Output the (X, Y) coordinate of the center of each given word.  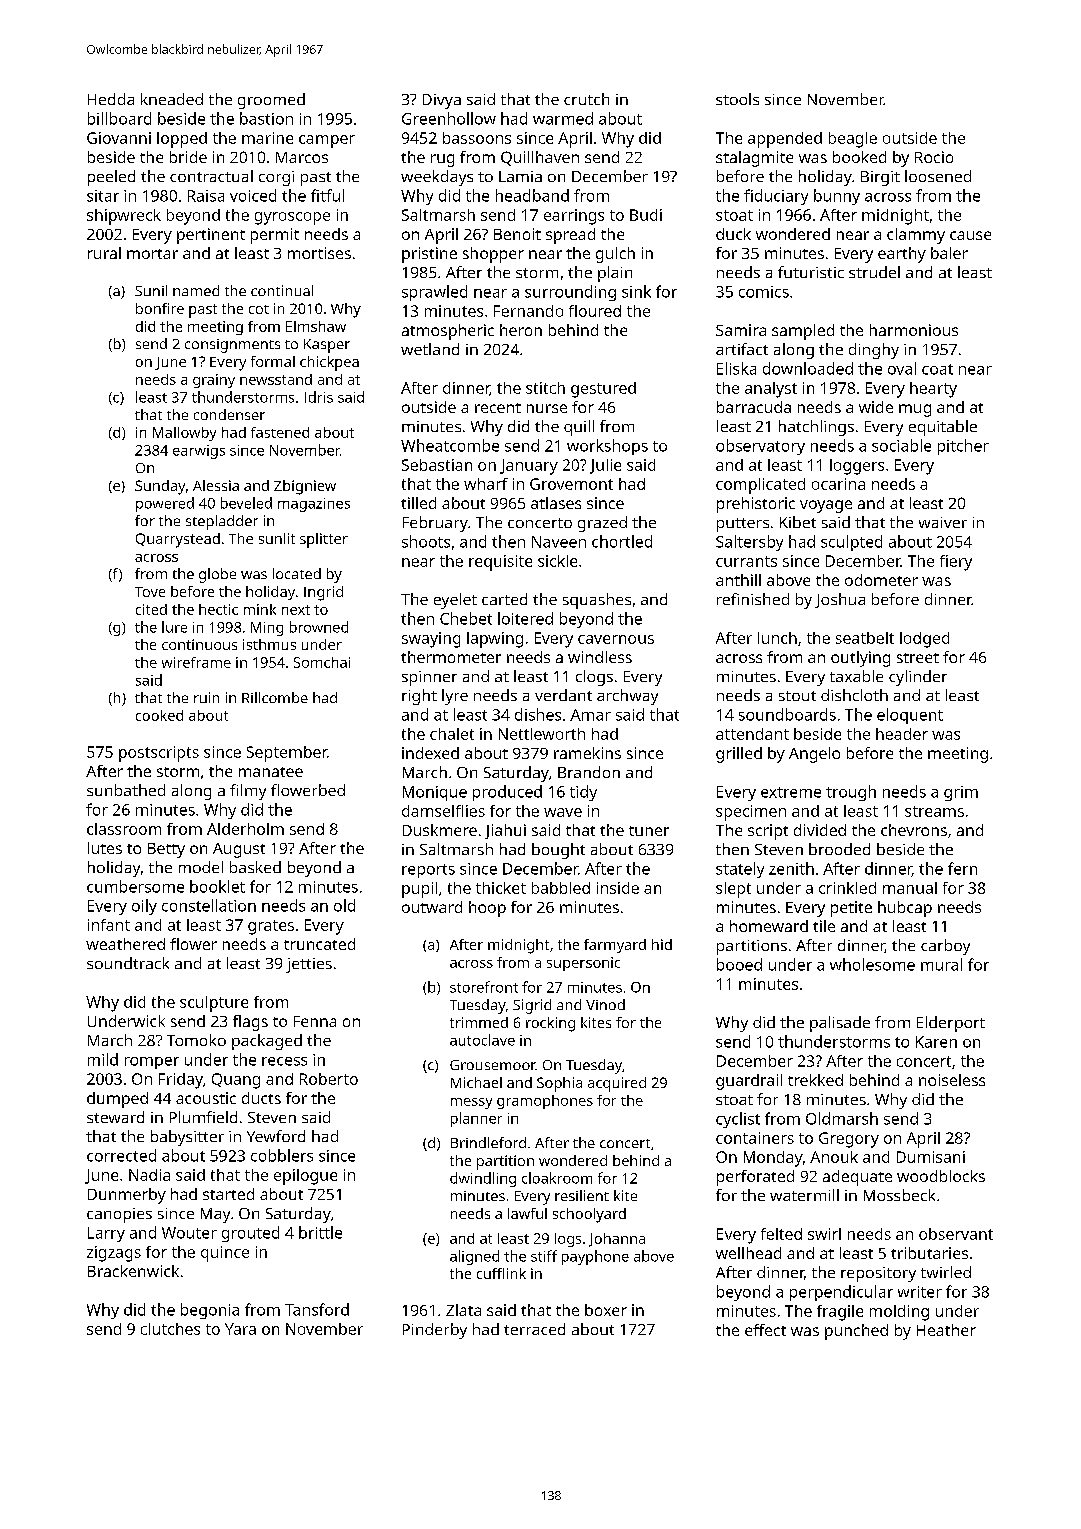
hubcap (905, 909)
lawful (527, 1213)
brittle (320, 1232)
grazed (602, 524)
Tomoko (196, 1040)
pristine (429, 255)
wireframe (196, 662)
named (196, 290)
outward (432, 907)
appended (785, 140)
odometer (881, 580)
